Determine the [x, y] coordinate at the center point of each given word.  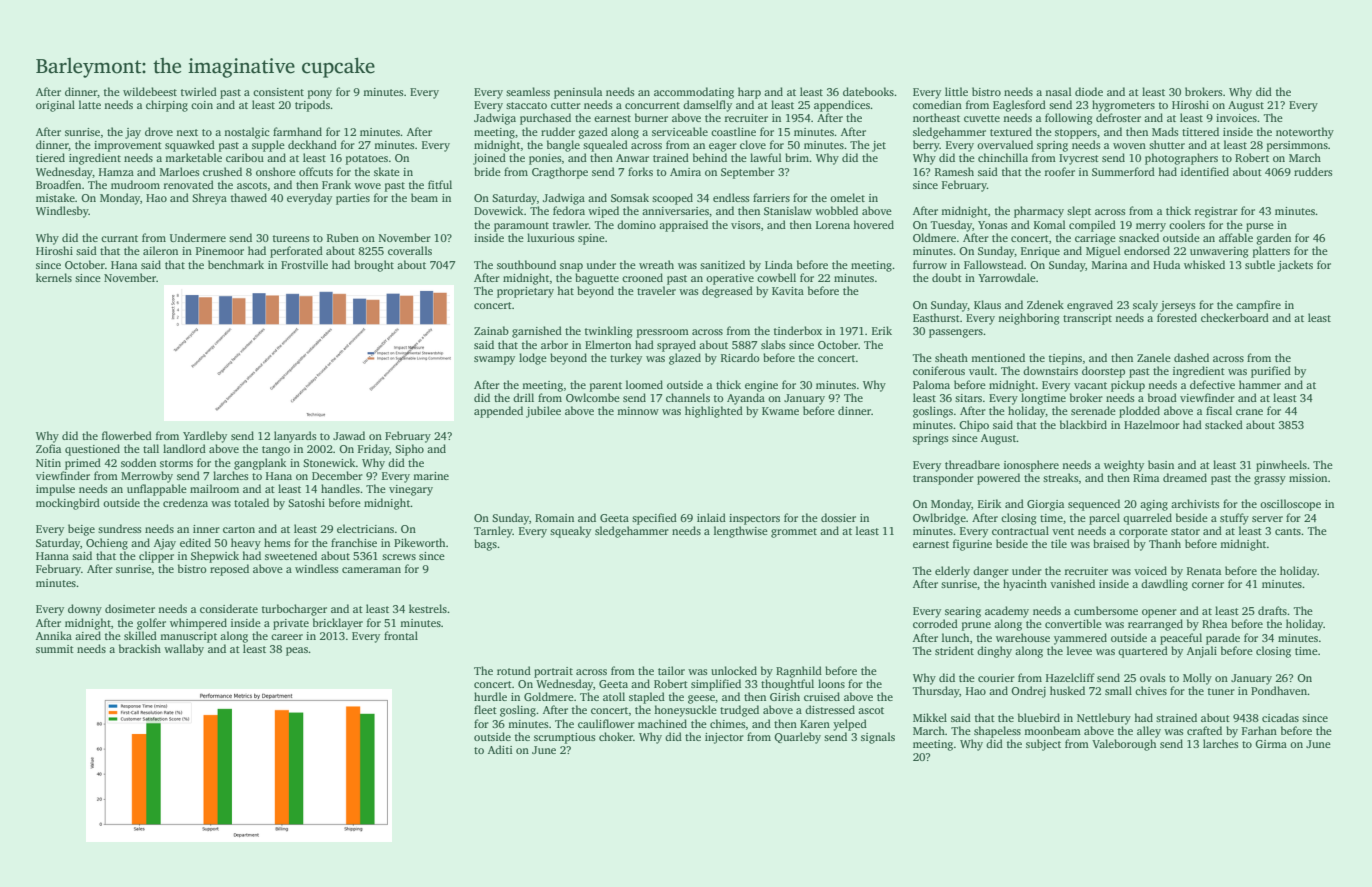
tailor [671, 670]
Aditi [500, 749]
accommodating [694, 93]
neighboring [1029, 319]
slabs [773, 344]
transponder [943, 479]
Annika [54, 635]
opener [1159, 613]
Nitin [48, 463]
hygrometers [1123, 106]
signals [878, 738]
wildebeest [150, 91]
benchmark [236, 264]
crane [1249, 412]
